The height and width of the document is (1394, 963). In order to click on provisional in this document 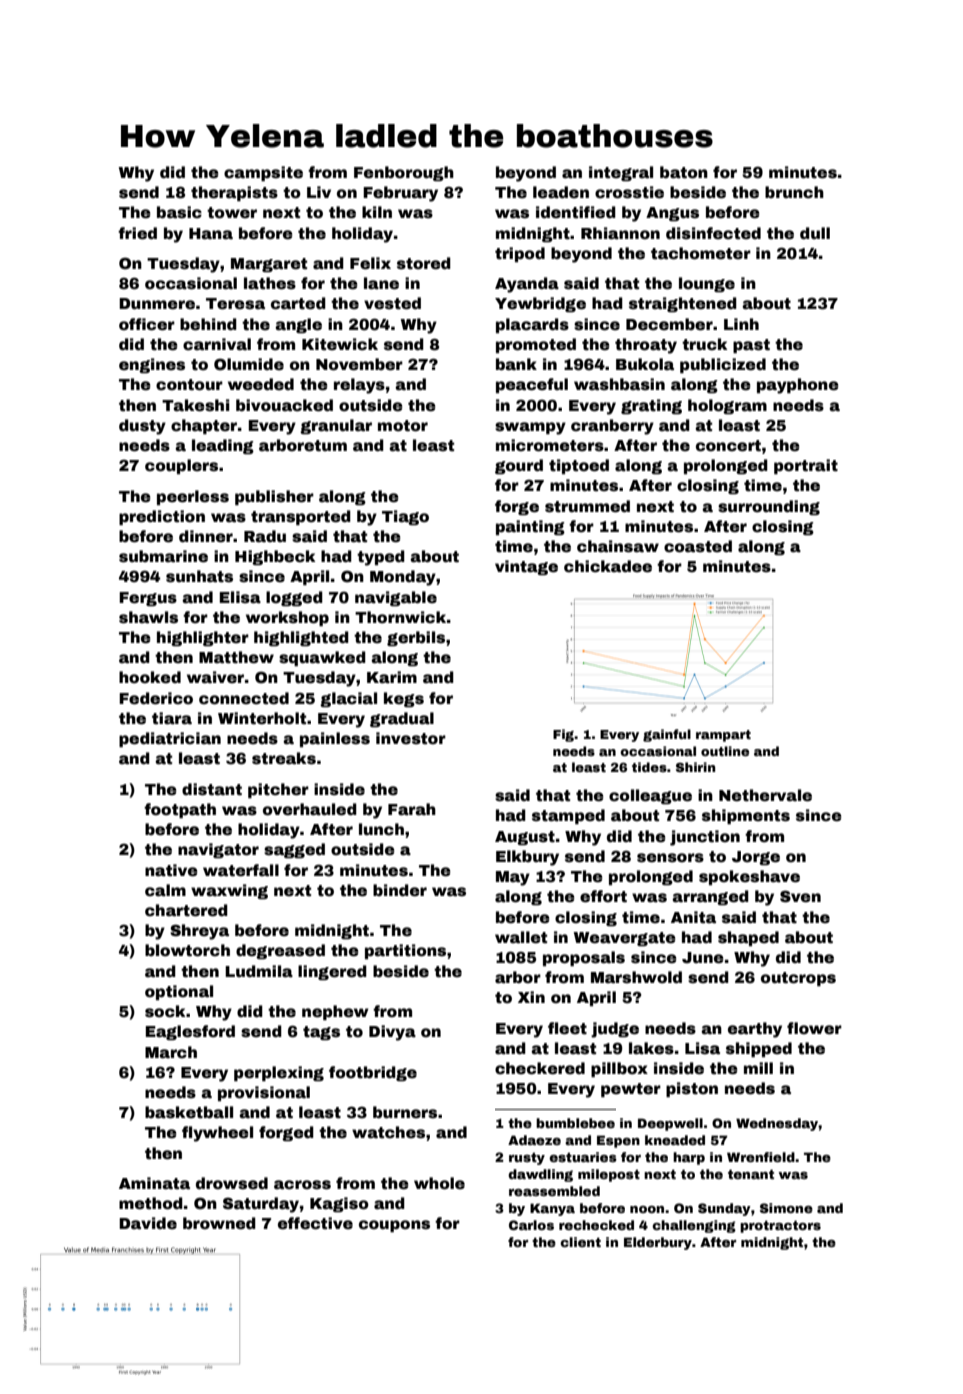, I will do `click(264, 1093)`.
